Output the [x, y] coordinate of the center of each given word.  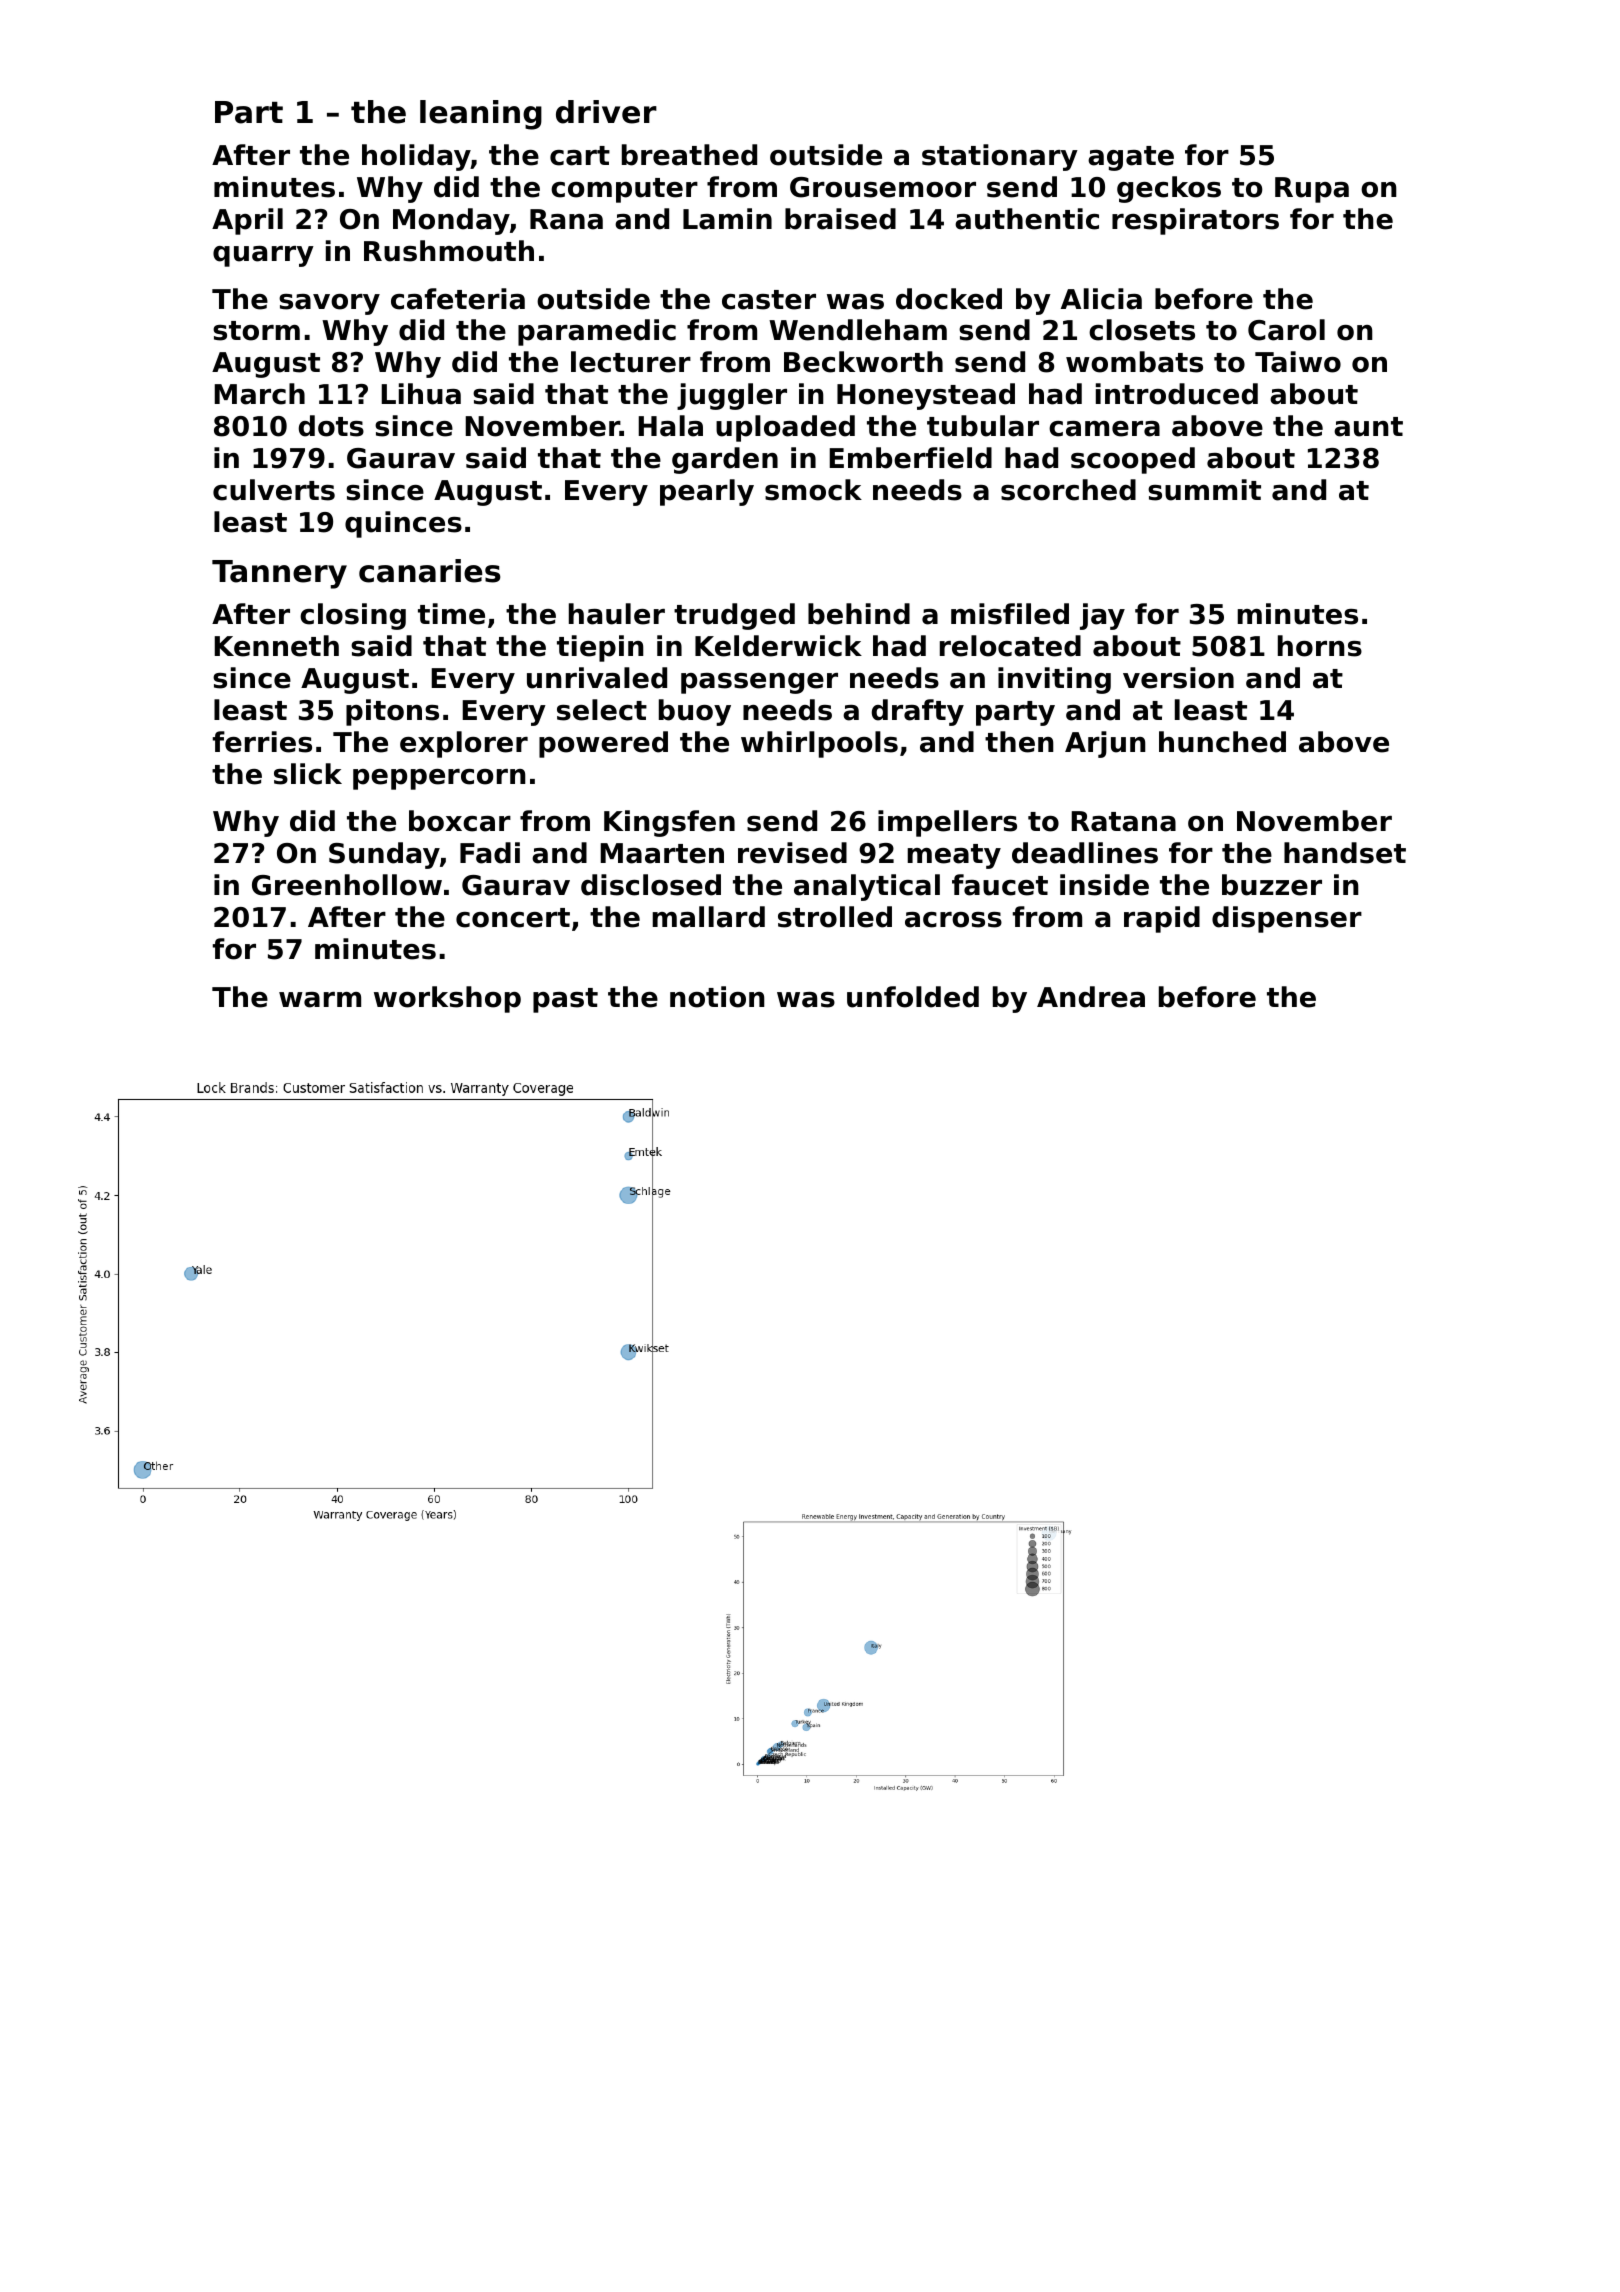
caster [769, 300]
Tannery [279, 574]
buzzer [1272, 885]
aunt [1368, 427]
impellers [947, 823]
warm [320, 1000]
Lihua [421, 394]
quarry [263, 256]
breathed [689, 155]
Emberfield [910, 458]
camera [1104, 429]
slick [308, 774]
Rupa [1312, 190]
